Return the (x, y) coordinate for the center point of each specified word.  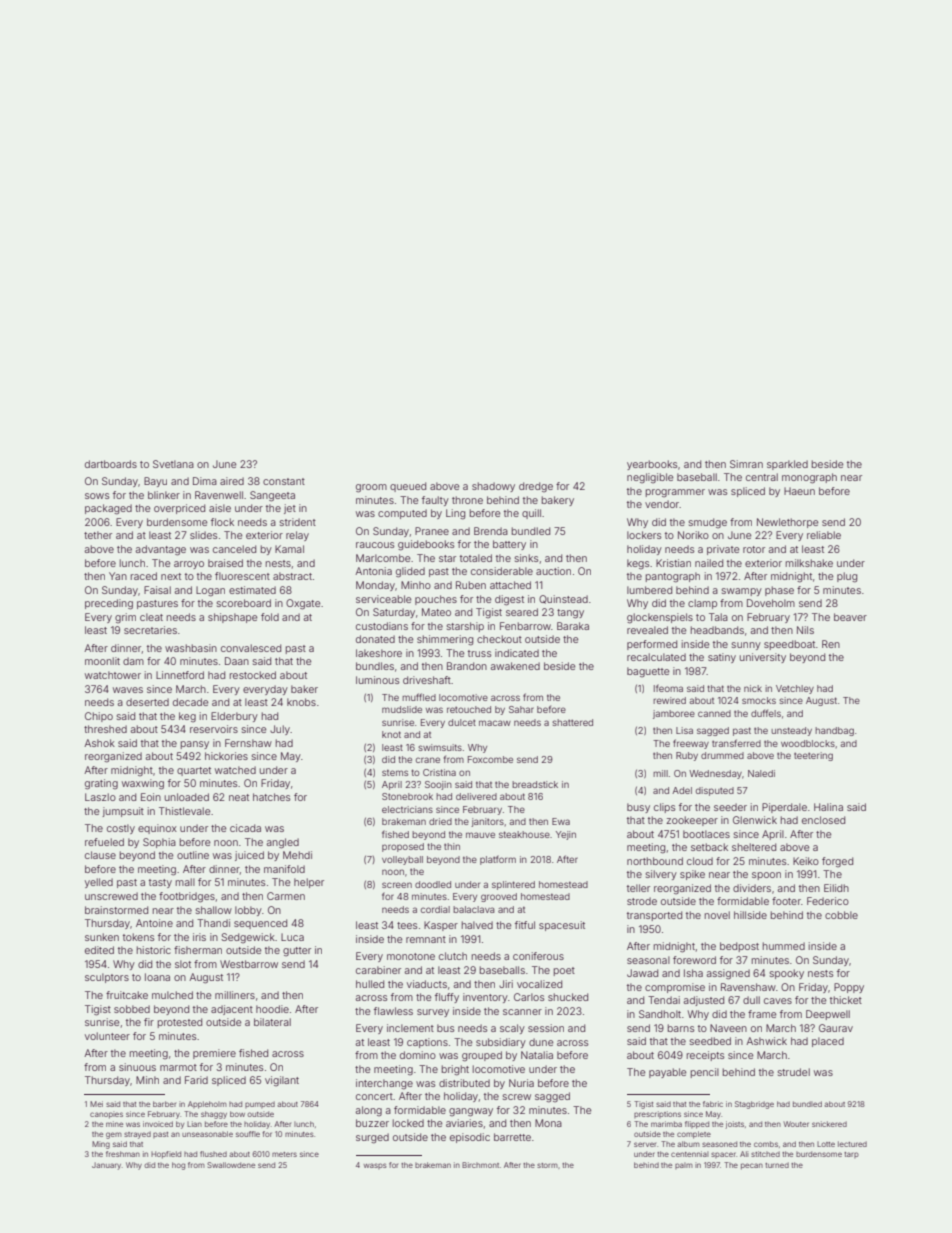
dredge (536, 487)
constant (284, 481)
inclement (410, 1028)
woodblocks (808, 743)
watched (235, 770)
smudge (708, 523)
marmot (178, 1067)
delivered (476, 796)
